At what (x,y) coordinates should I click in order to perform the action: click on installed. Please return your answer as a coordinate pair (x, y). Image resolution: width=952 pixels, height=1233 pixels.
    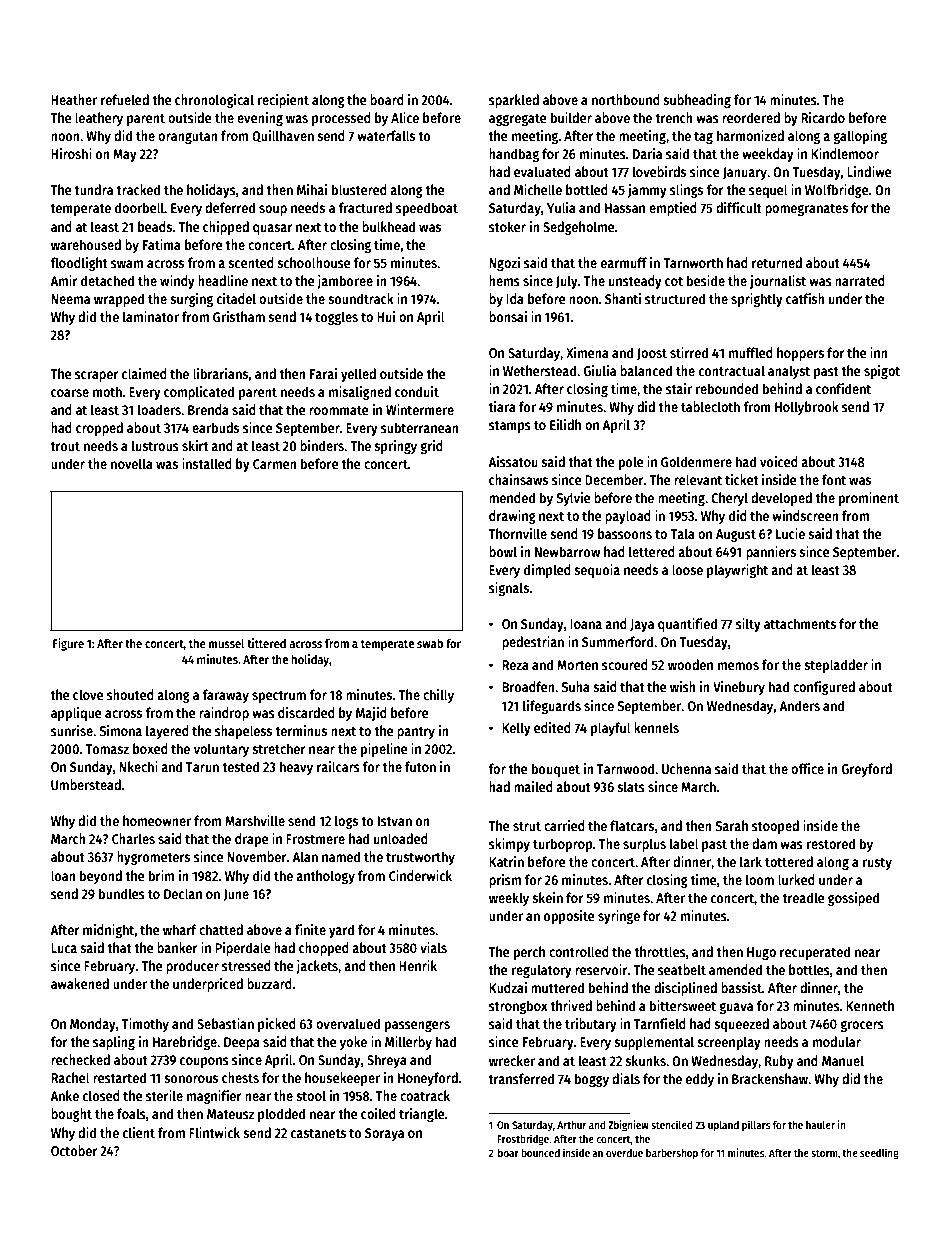
    Looking at the image, I should click on (207, 463).
